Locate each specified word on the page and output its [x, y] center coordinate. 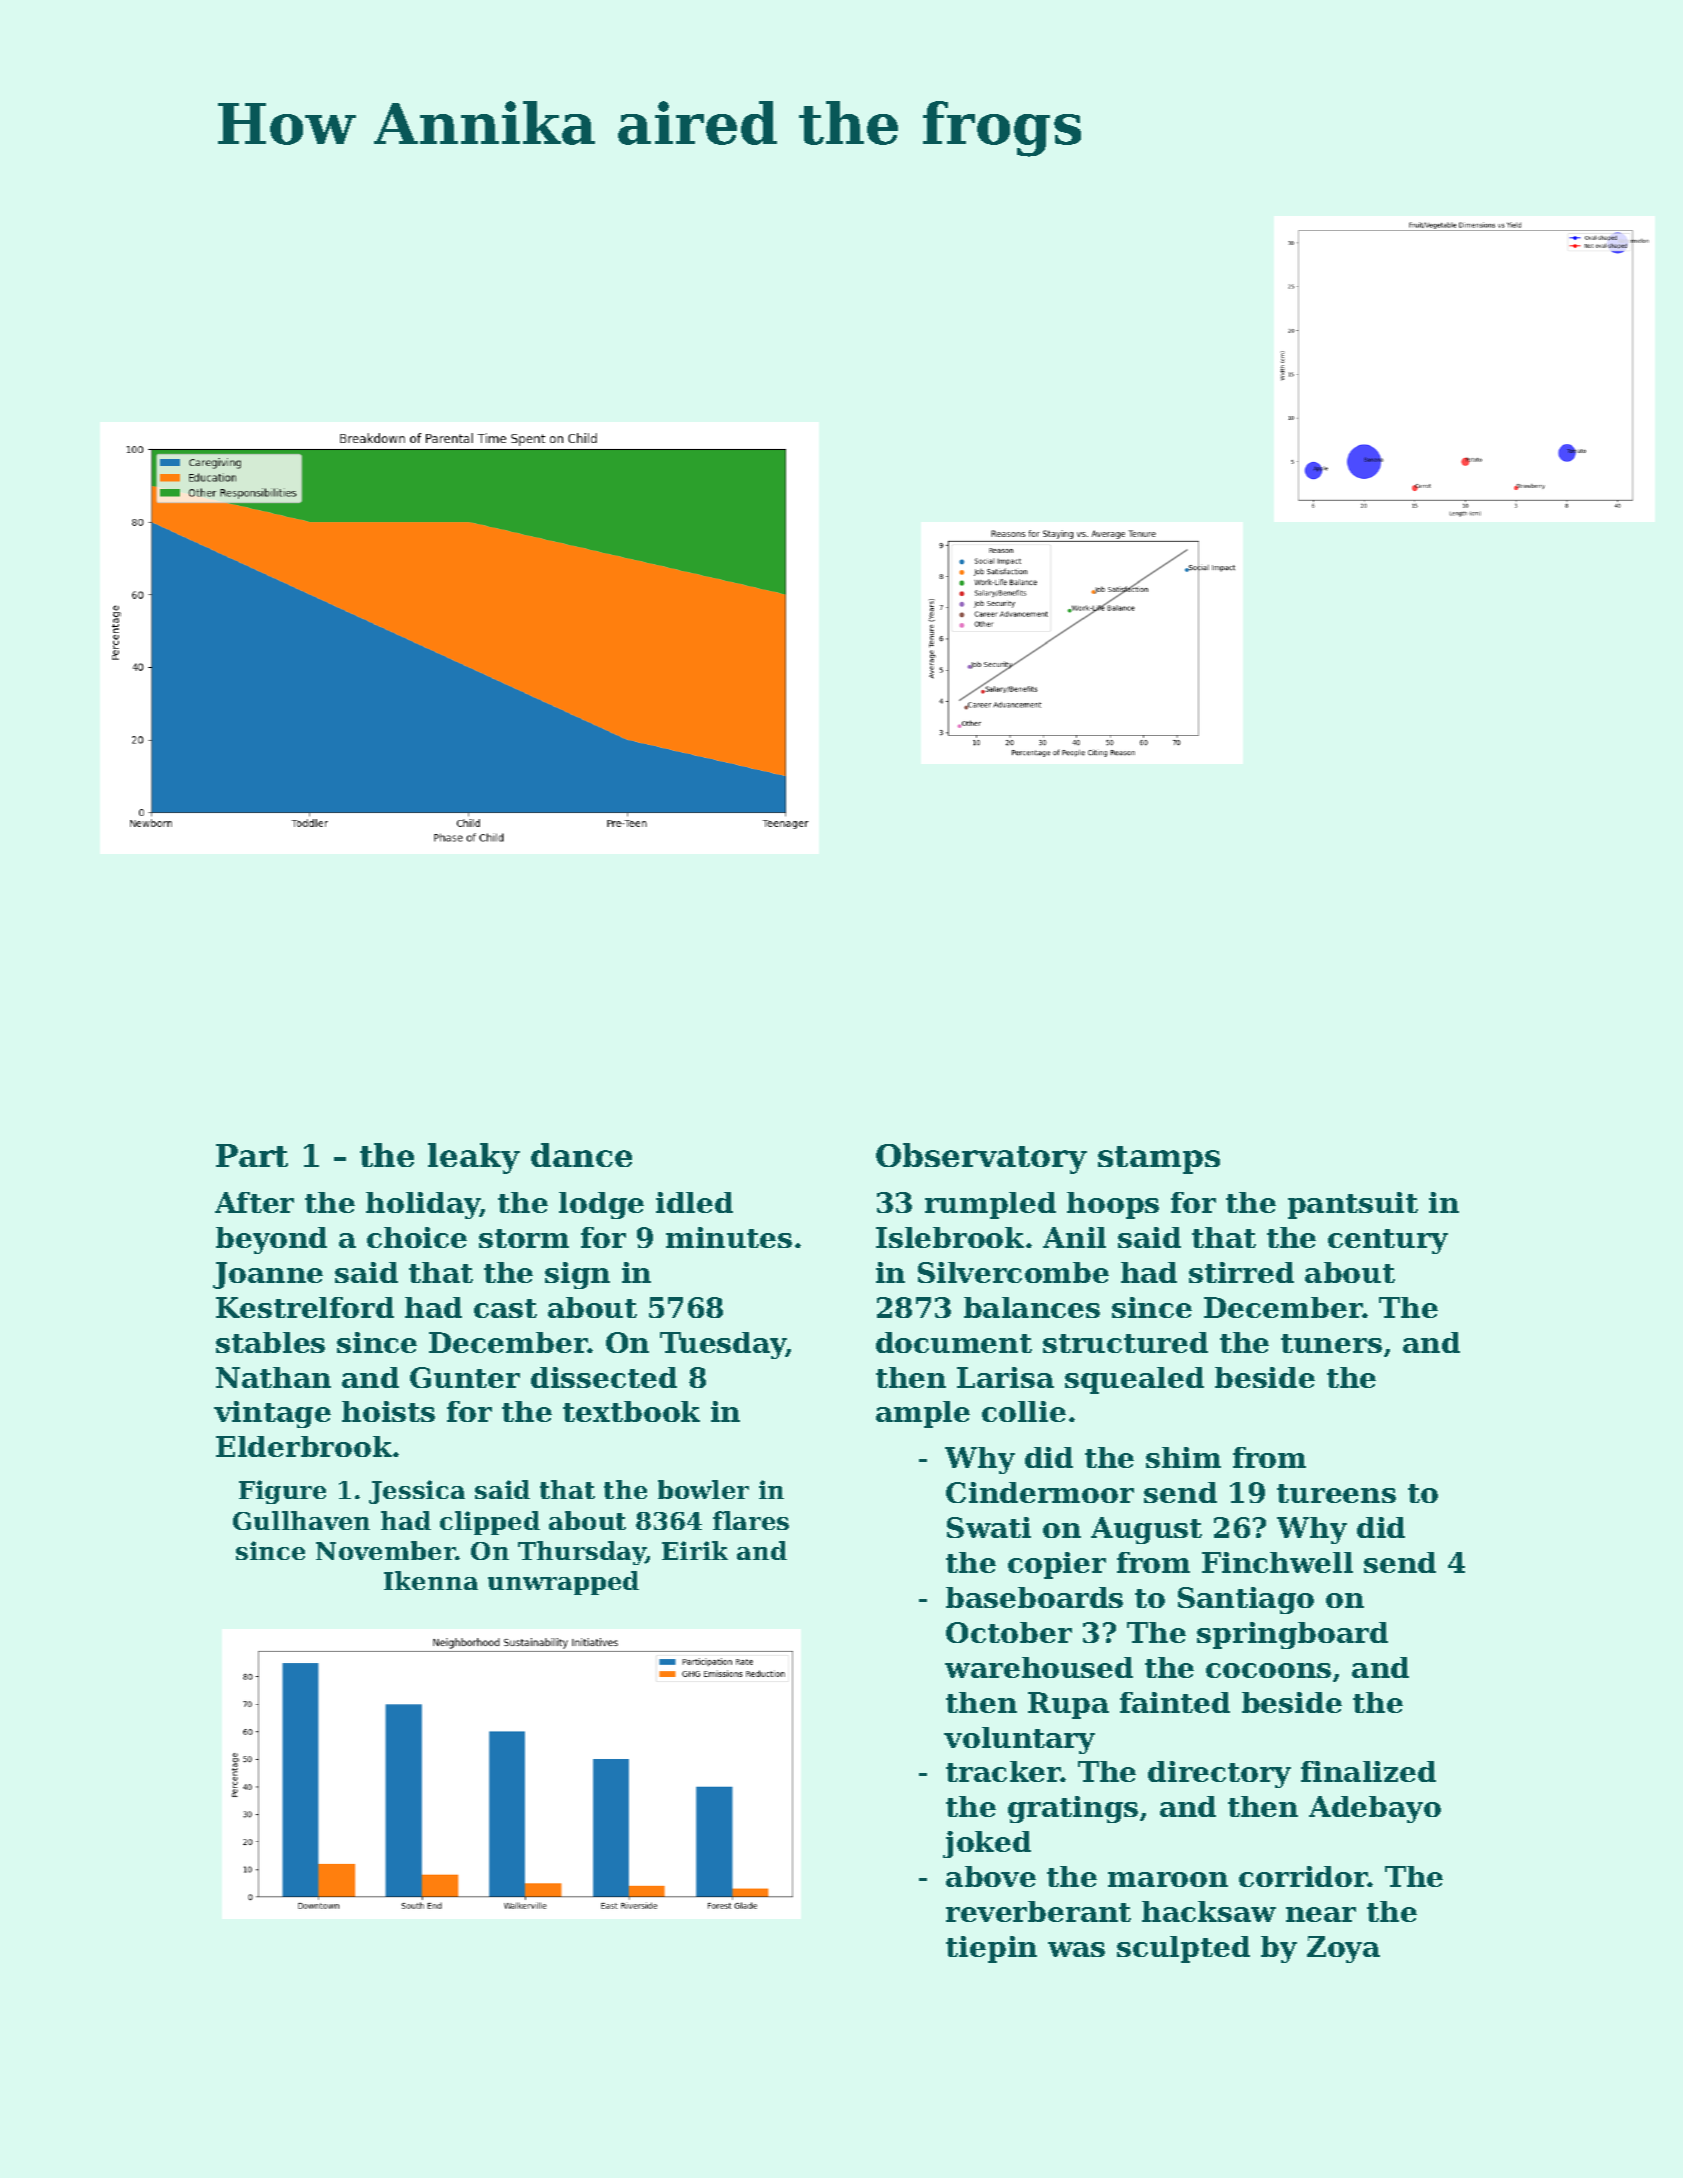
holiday [423, 1205]
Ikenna [431, 1580]
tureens [1336, 1493]
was [1076, 1949]
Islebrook [950, 1237]
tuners [1331, 1343]
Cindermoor [1040, 1492]
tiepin [991, 1949]
